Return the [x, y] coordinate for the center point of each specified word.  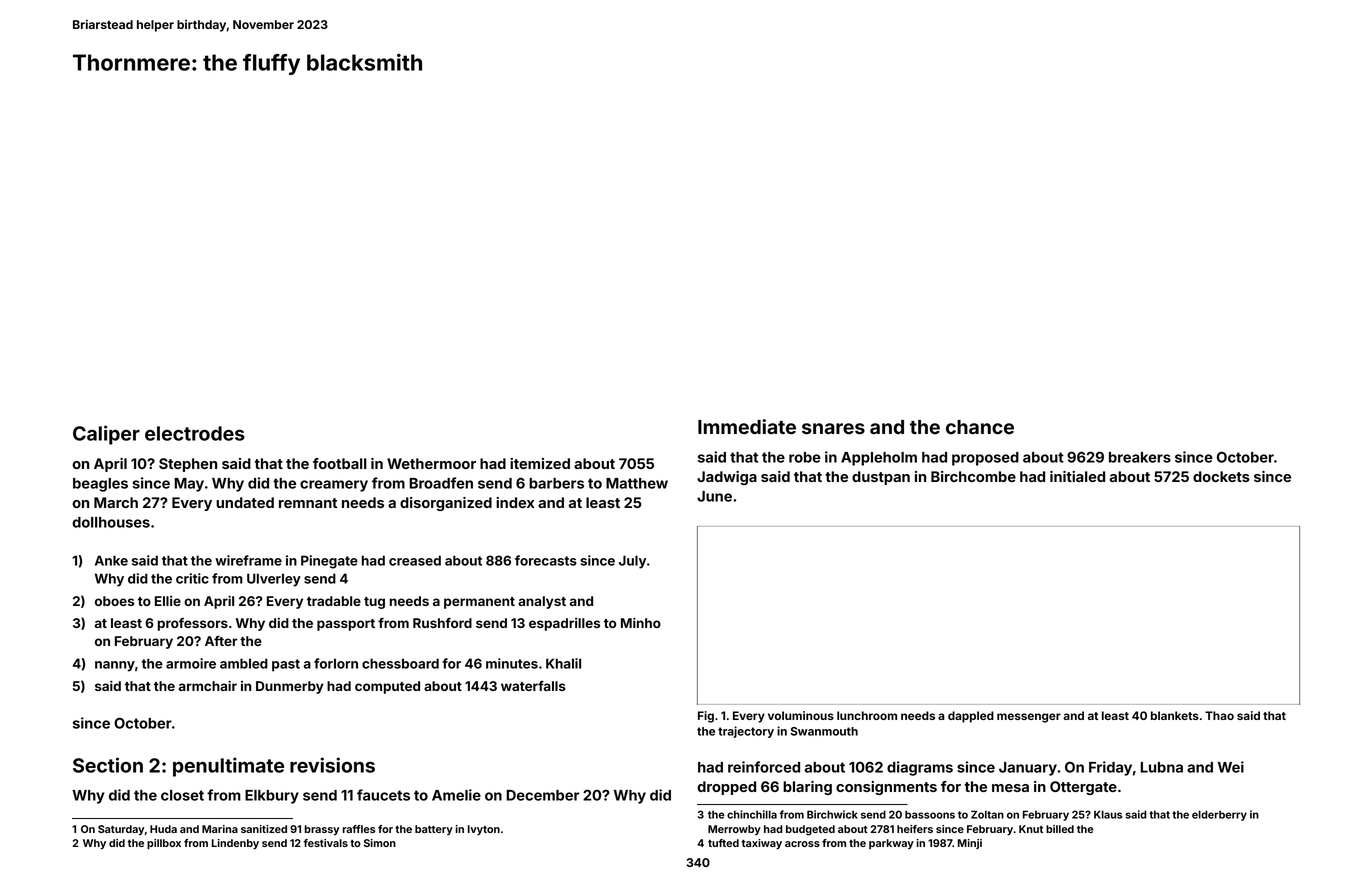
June [714, 496]
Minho [641, 623]
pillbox [164, 844]
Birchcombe [973, 476]
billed [1060, 829]
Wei [1231, 767]
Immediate [747, 426]
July [632, 562]
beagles [100, 485]
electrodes [195, 433]
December [543, 795]
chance [980, 427]
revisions [332, 765]
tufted [723, 843]
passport [346, 625]
